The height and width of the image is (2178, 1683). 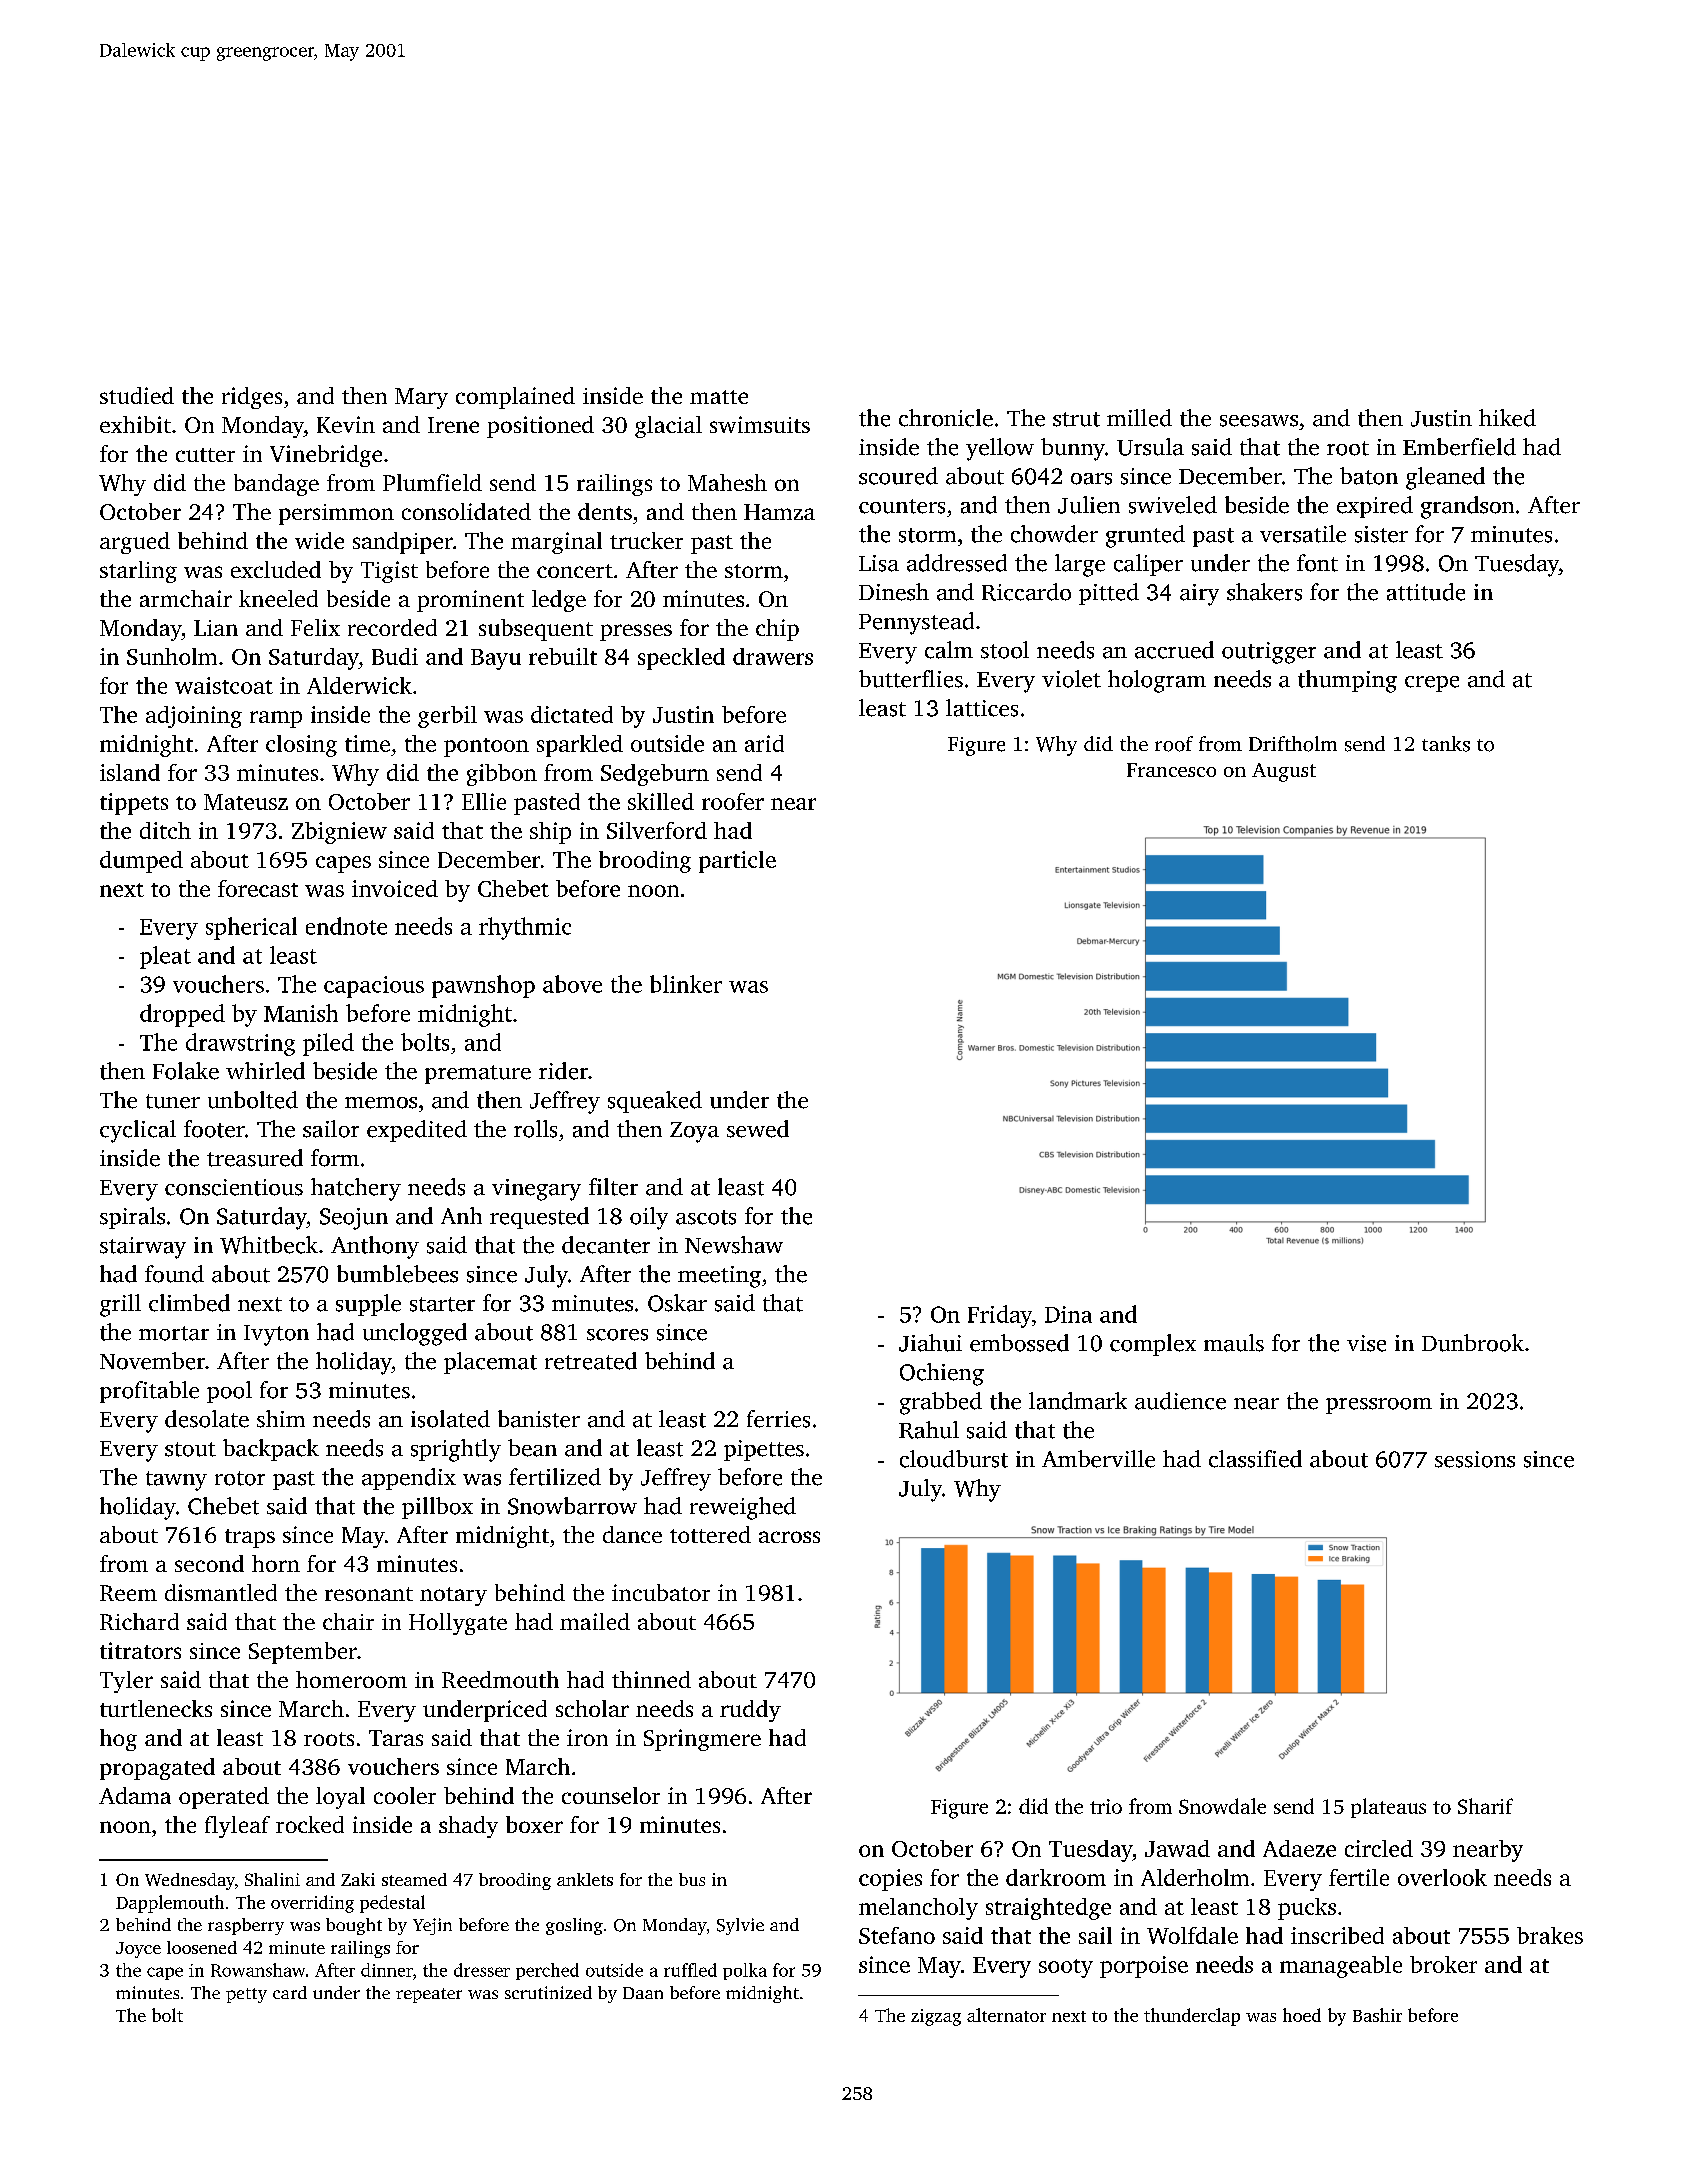 What do you see at coordinates (957, 563) in the image?
I see `addressed` at bounding box center [957, 563].
